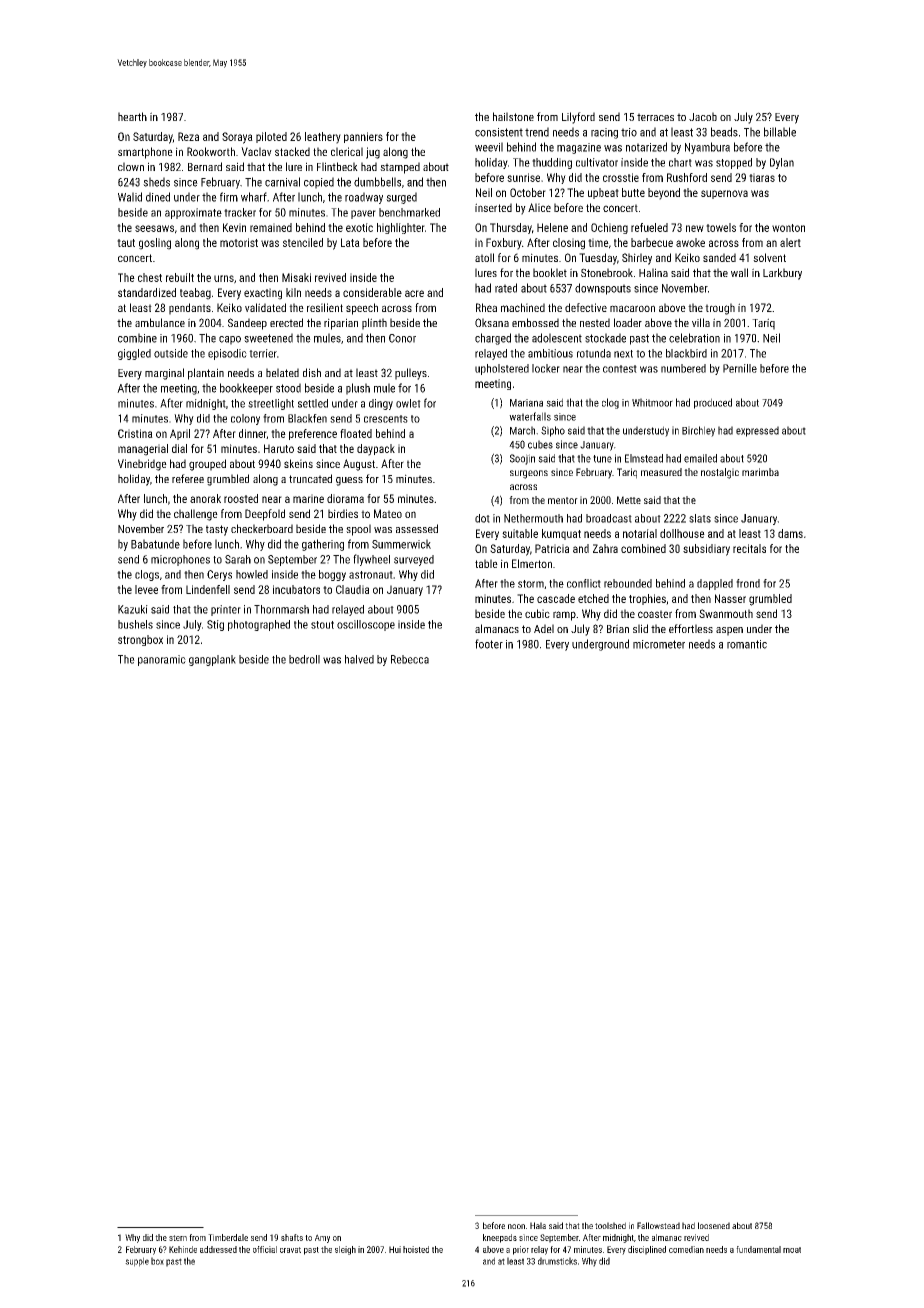  What do you see at coordinates (658, 1225) in the screenshot?
I see `Fallowstead` at bounding box center [658, 1225].
